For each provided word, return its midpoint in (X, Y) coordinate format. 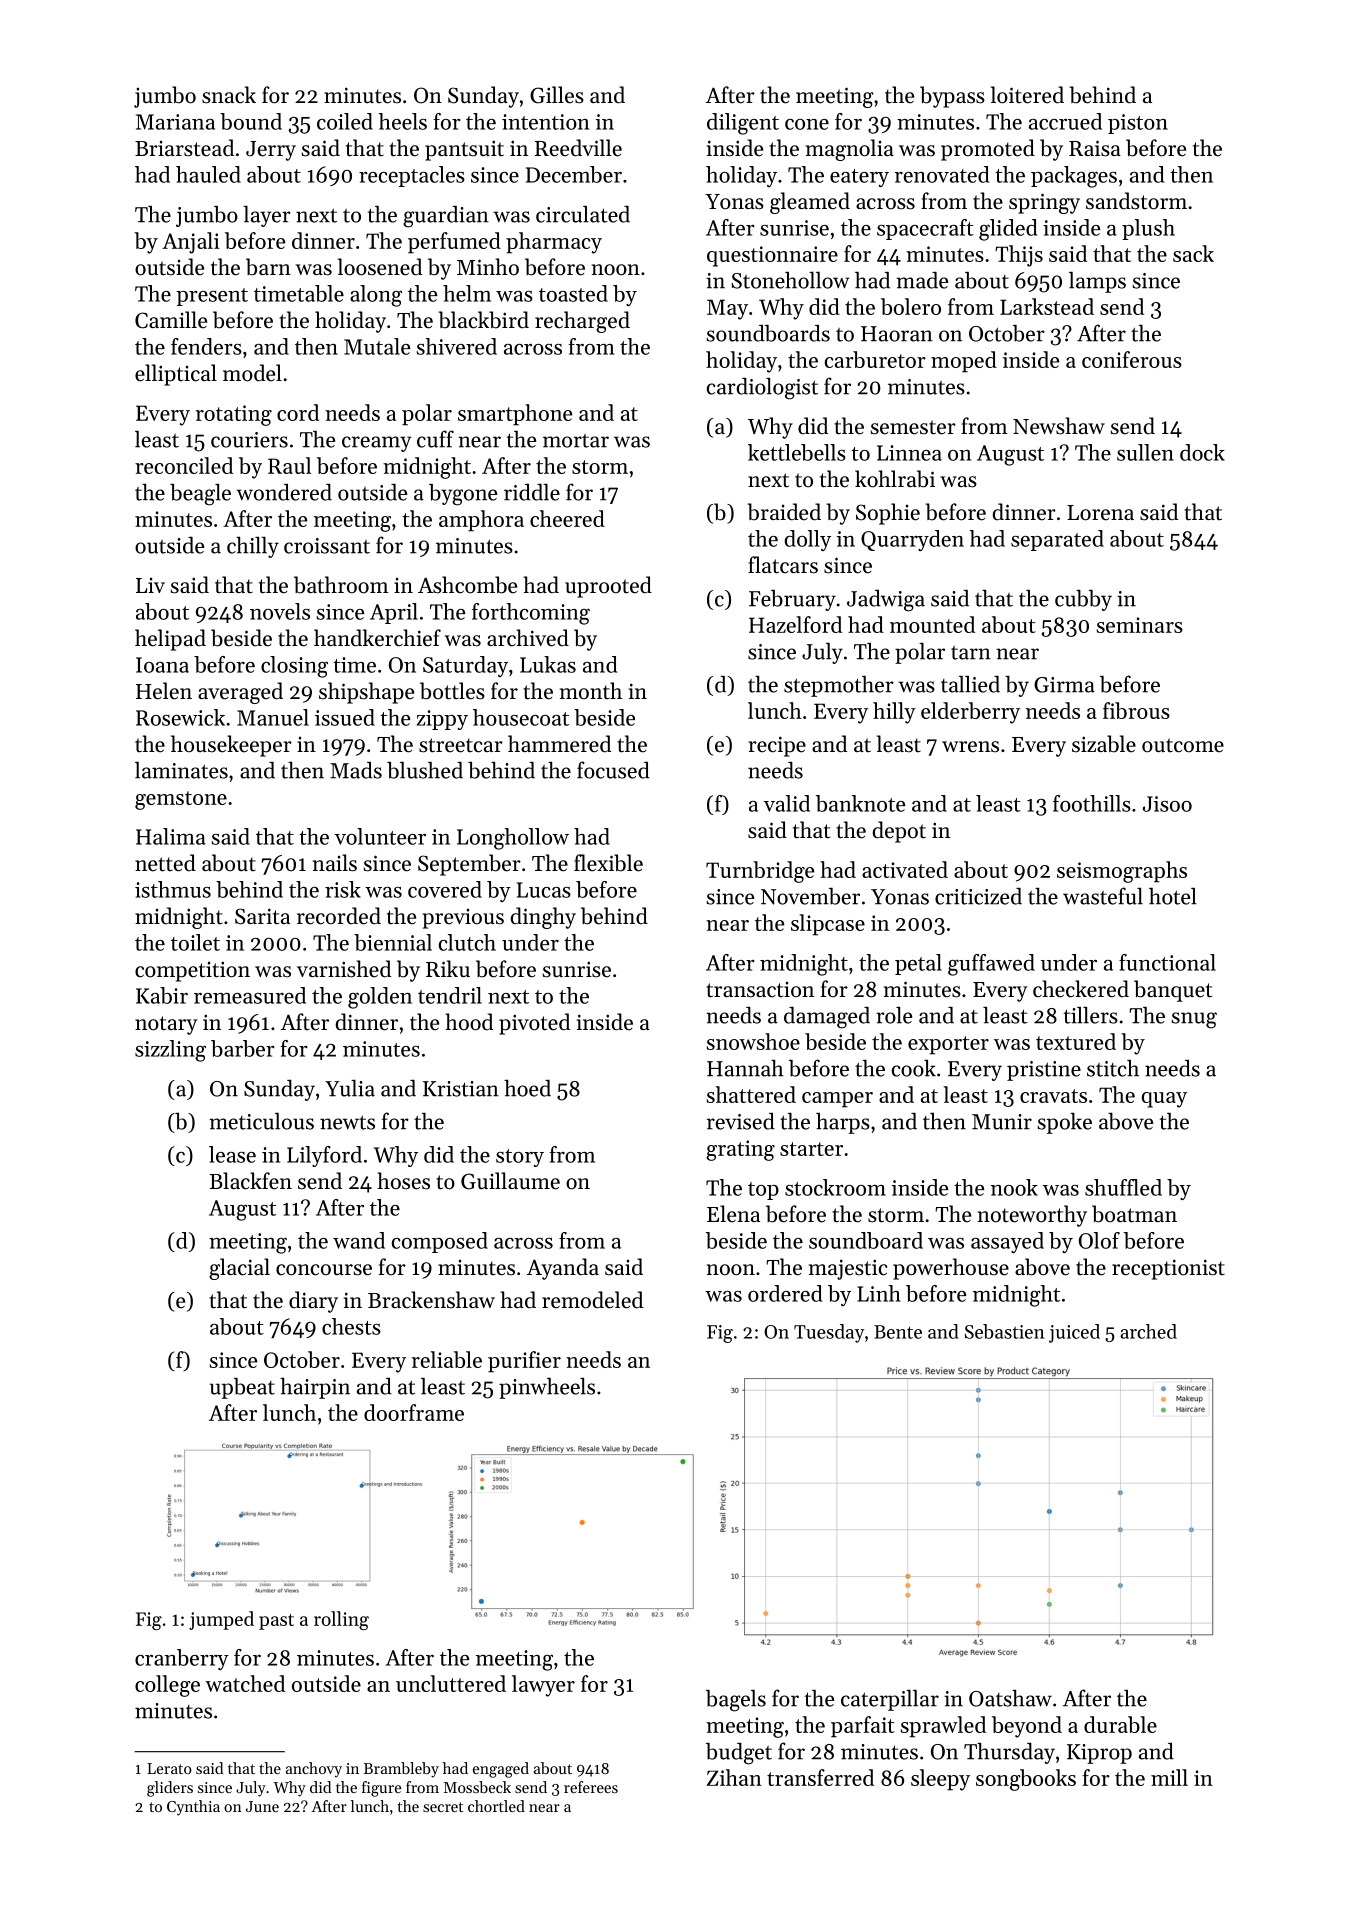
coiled (345, 121)
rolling (341, 1620)
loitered (1027, 95)
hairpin (315, 1388)
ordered (785, 1293)
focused (613, 770)
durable (1120, 1724)
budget (739, 1753)
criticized (978, 896)
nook (1014, 1187)
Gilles (557, 95)
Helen (164, 691)
